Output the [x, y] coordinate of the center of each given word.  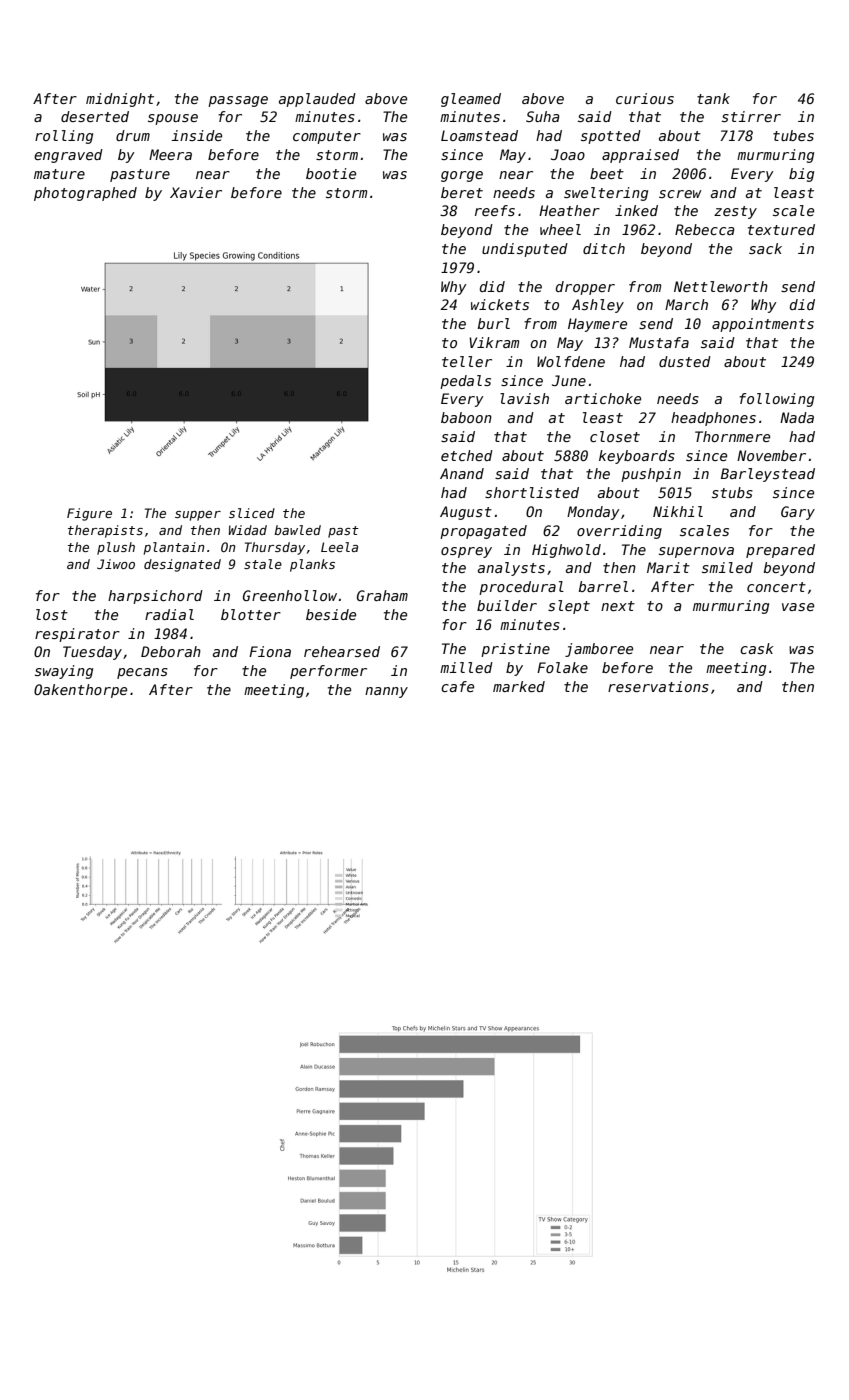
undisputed [525, 250]
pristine [515, 650]
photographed [85, 194]
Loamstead [479, 135]
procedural [521, 588]
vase [798, 607]
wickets [500, 304]
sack [765, 248]
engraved [68, 156]
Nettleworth [721, 286]
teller [467, 361]
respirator [77, 635]
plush [116, 548]
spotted [611, 137]
